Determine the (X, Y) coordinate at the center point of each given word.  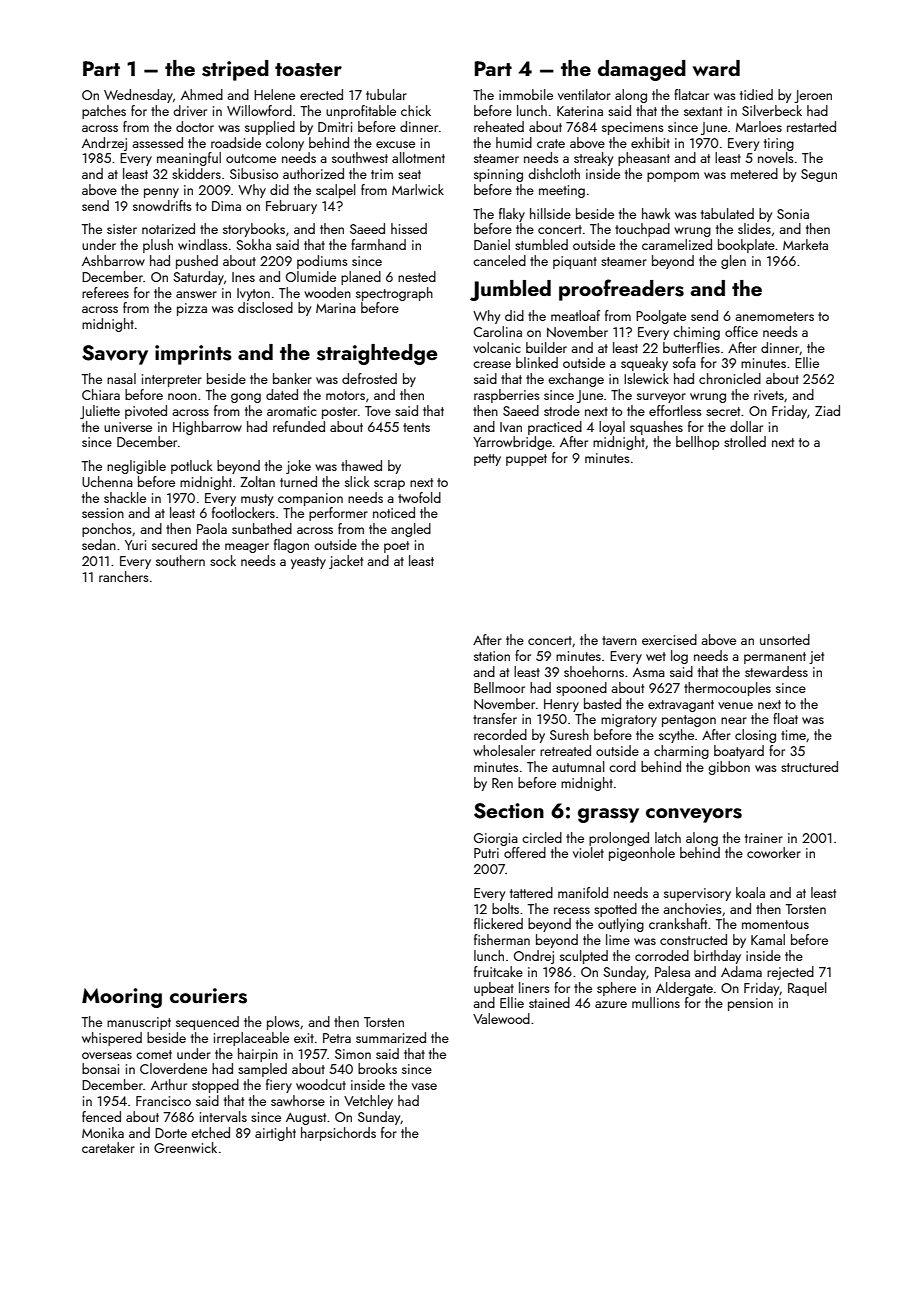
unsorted (785, 639)
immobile (526, 94)
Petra (337, 1038)
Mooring (122, 998)
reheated (499, 126)
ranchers (124, 576)
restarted (811, 126)
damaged (642, 70)
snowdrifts (162, 205)
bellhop (697, 443)
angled (411, 530)
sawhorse (298, 1100)
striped (235, 70)
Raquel (807, 989)
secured (174, 544)
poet (396, 547)
